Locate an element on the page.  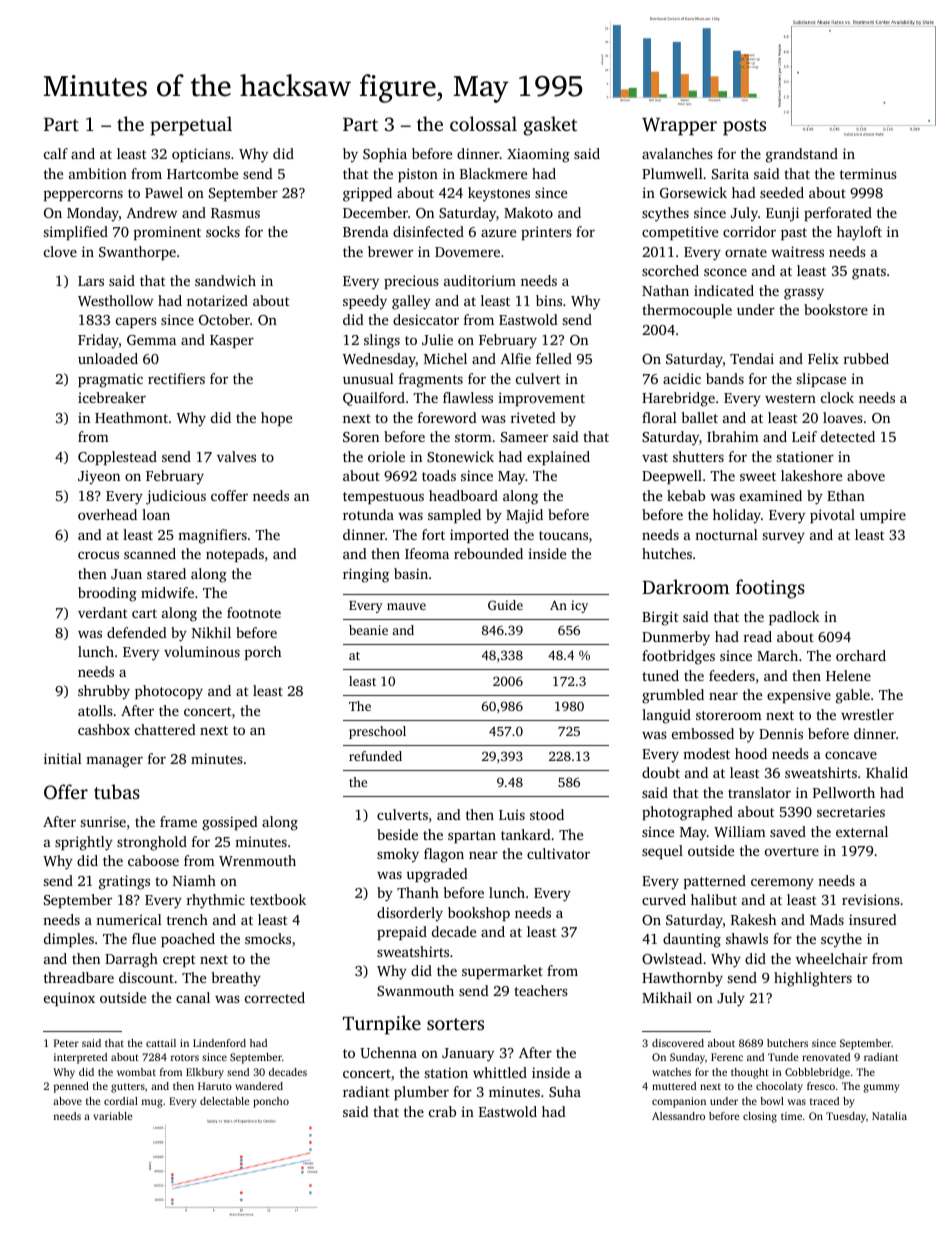
closing is located at coordinates (760, 1117).
